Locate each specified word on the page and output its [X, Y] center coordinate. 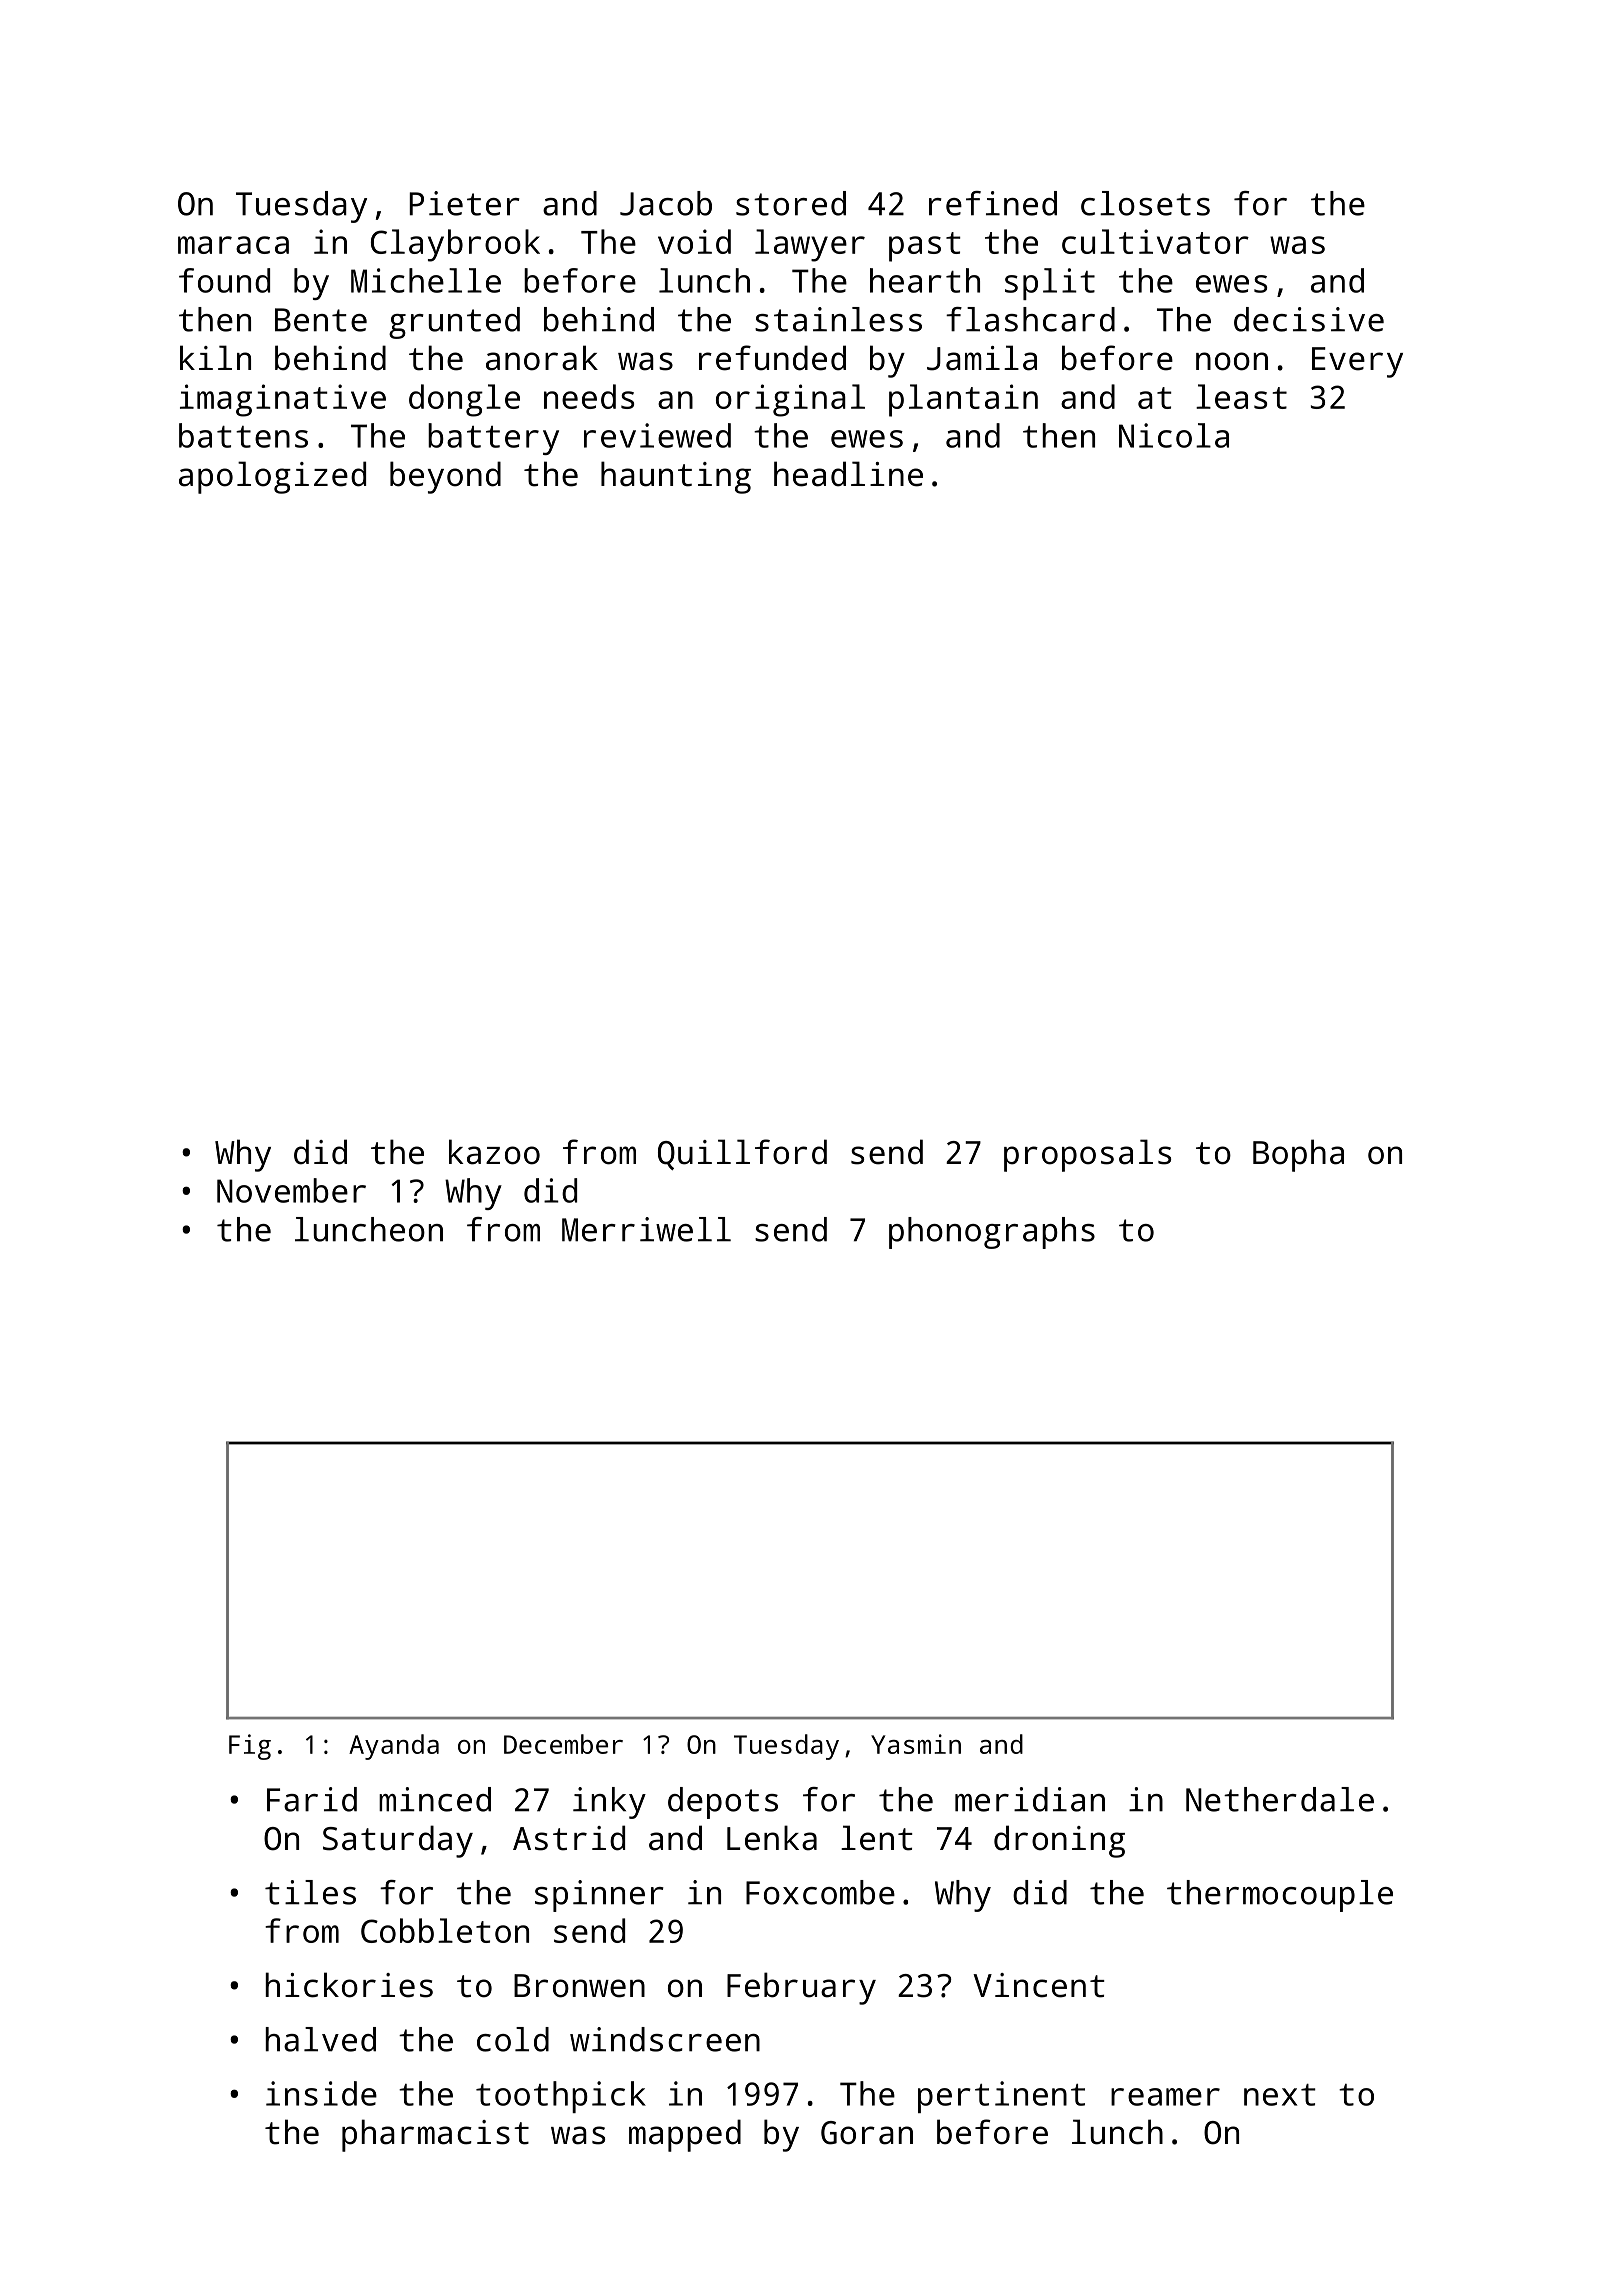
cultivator [1155, 241]
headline [848, 474]
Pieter [464, 203]
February [801, 1988]
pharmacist [435, 2135]
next [1280, 2095]
